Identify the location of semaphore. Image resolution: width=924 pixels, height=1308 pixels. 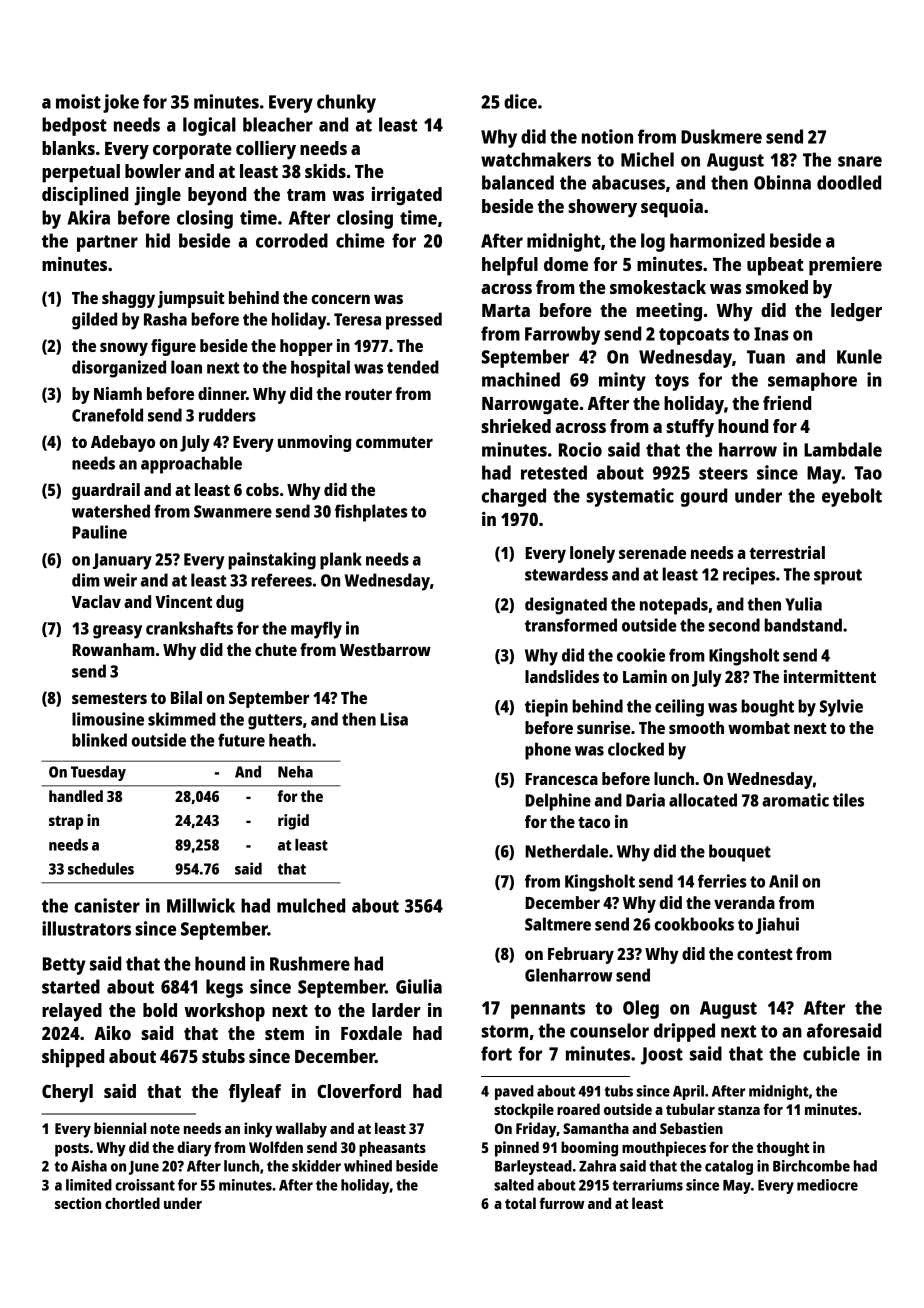
(812, 381).
